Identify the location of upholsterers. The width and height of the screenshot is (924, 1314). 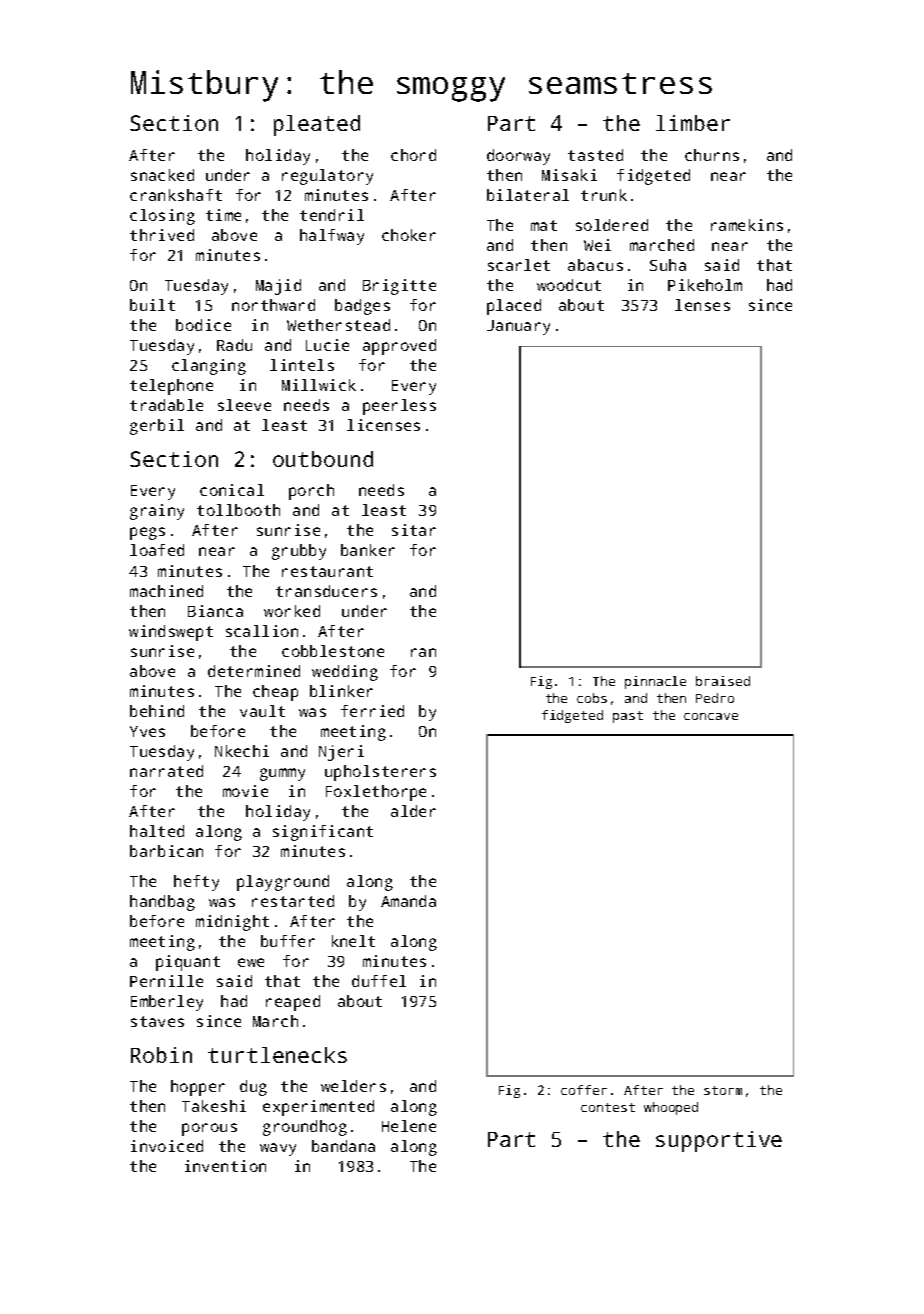
(380, 773).
